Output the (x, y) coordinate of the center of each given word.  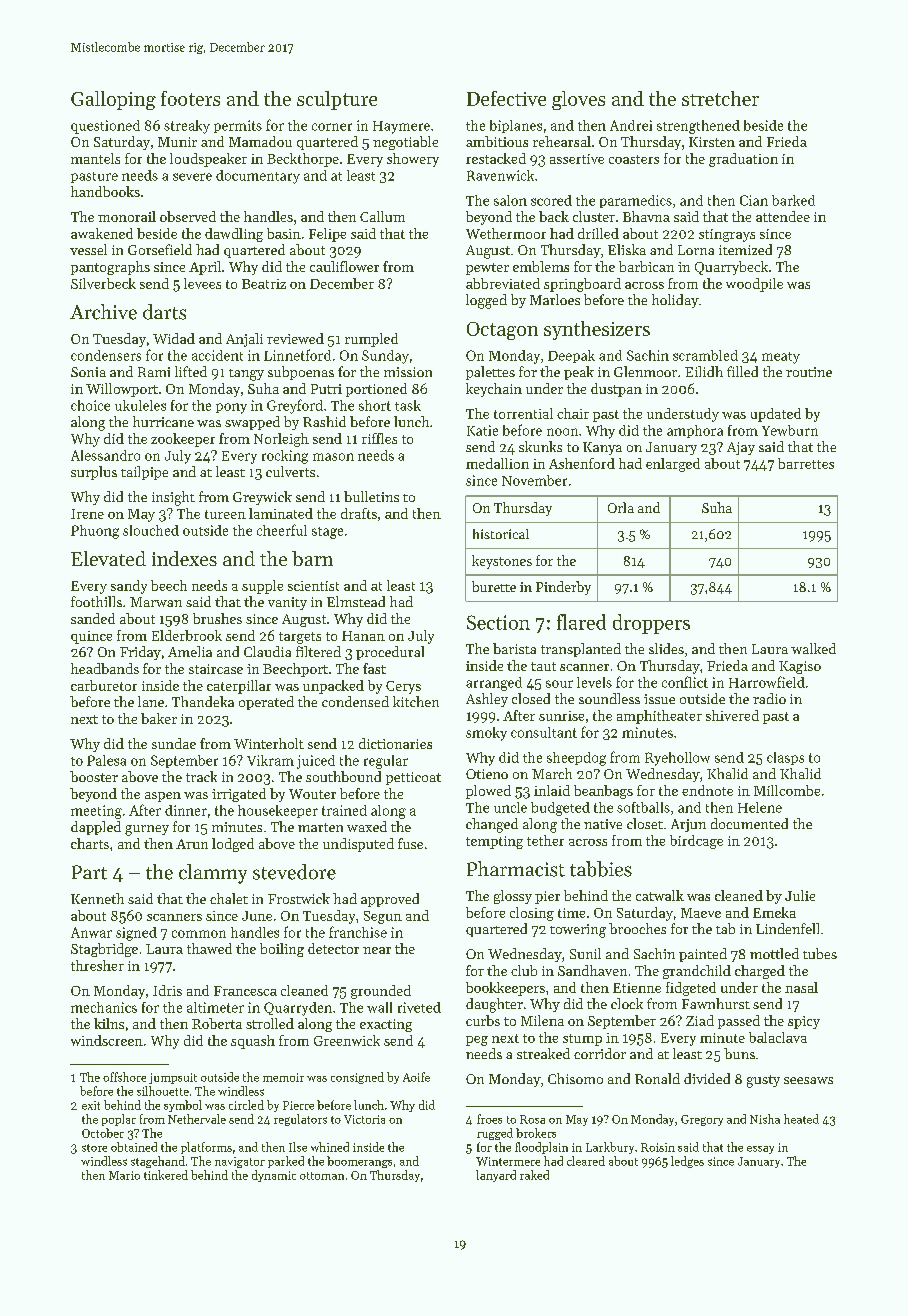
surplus (94, 473)
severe (192, 177)
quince (91, 637)
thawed (209, 948)
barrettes (806, 463)
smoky (486, 734)
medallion (497, 463)
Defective (506, 98)
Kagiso (800, 667)
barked (793, 200)
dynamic (274, 1176)
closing (532, 914)
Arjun (688, 825)
